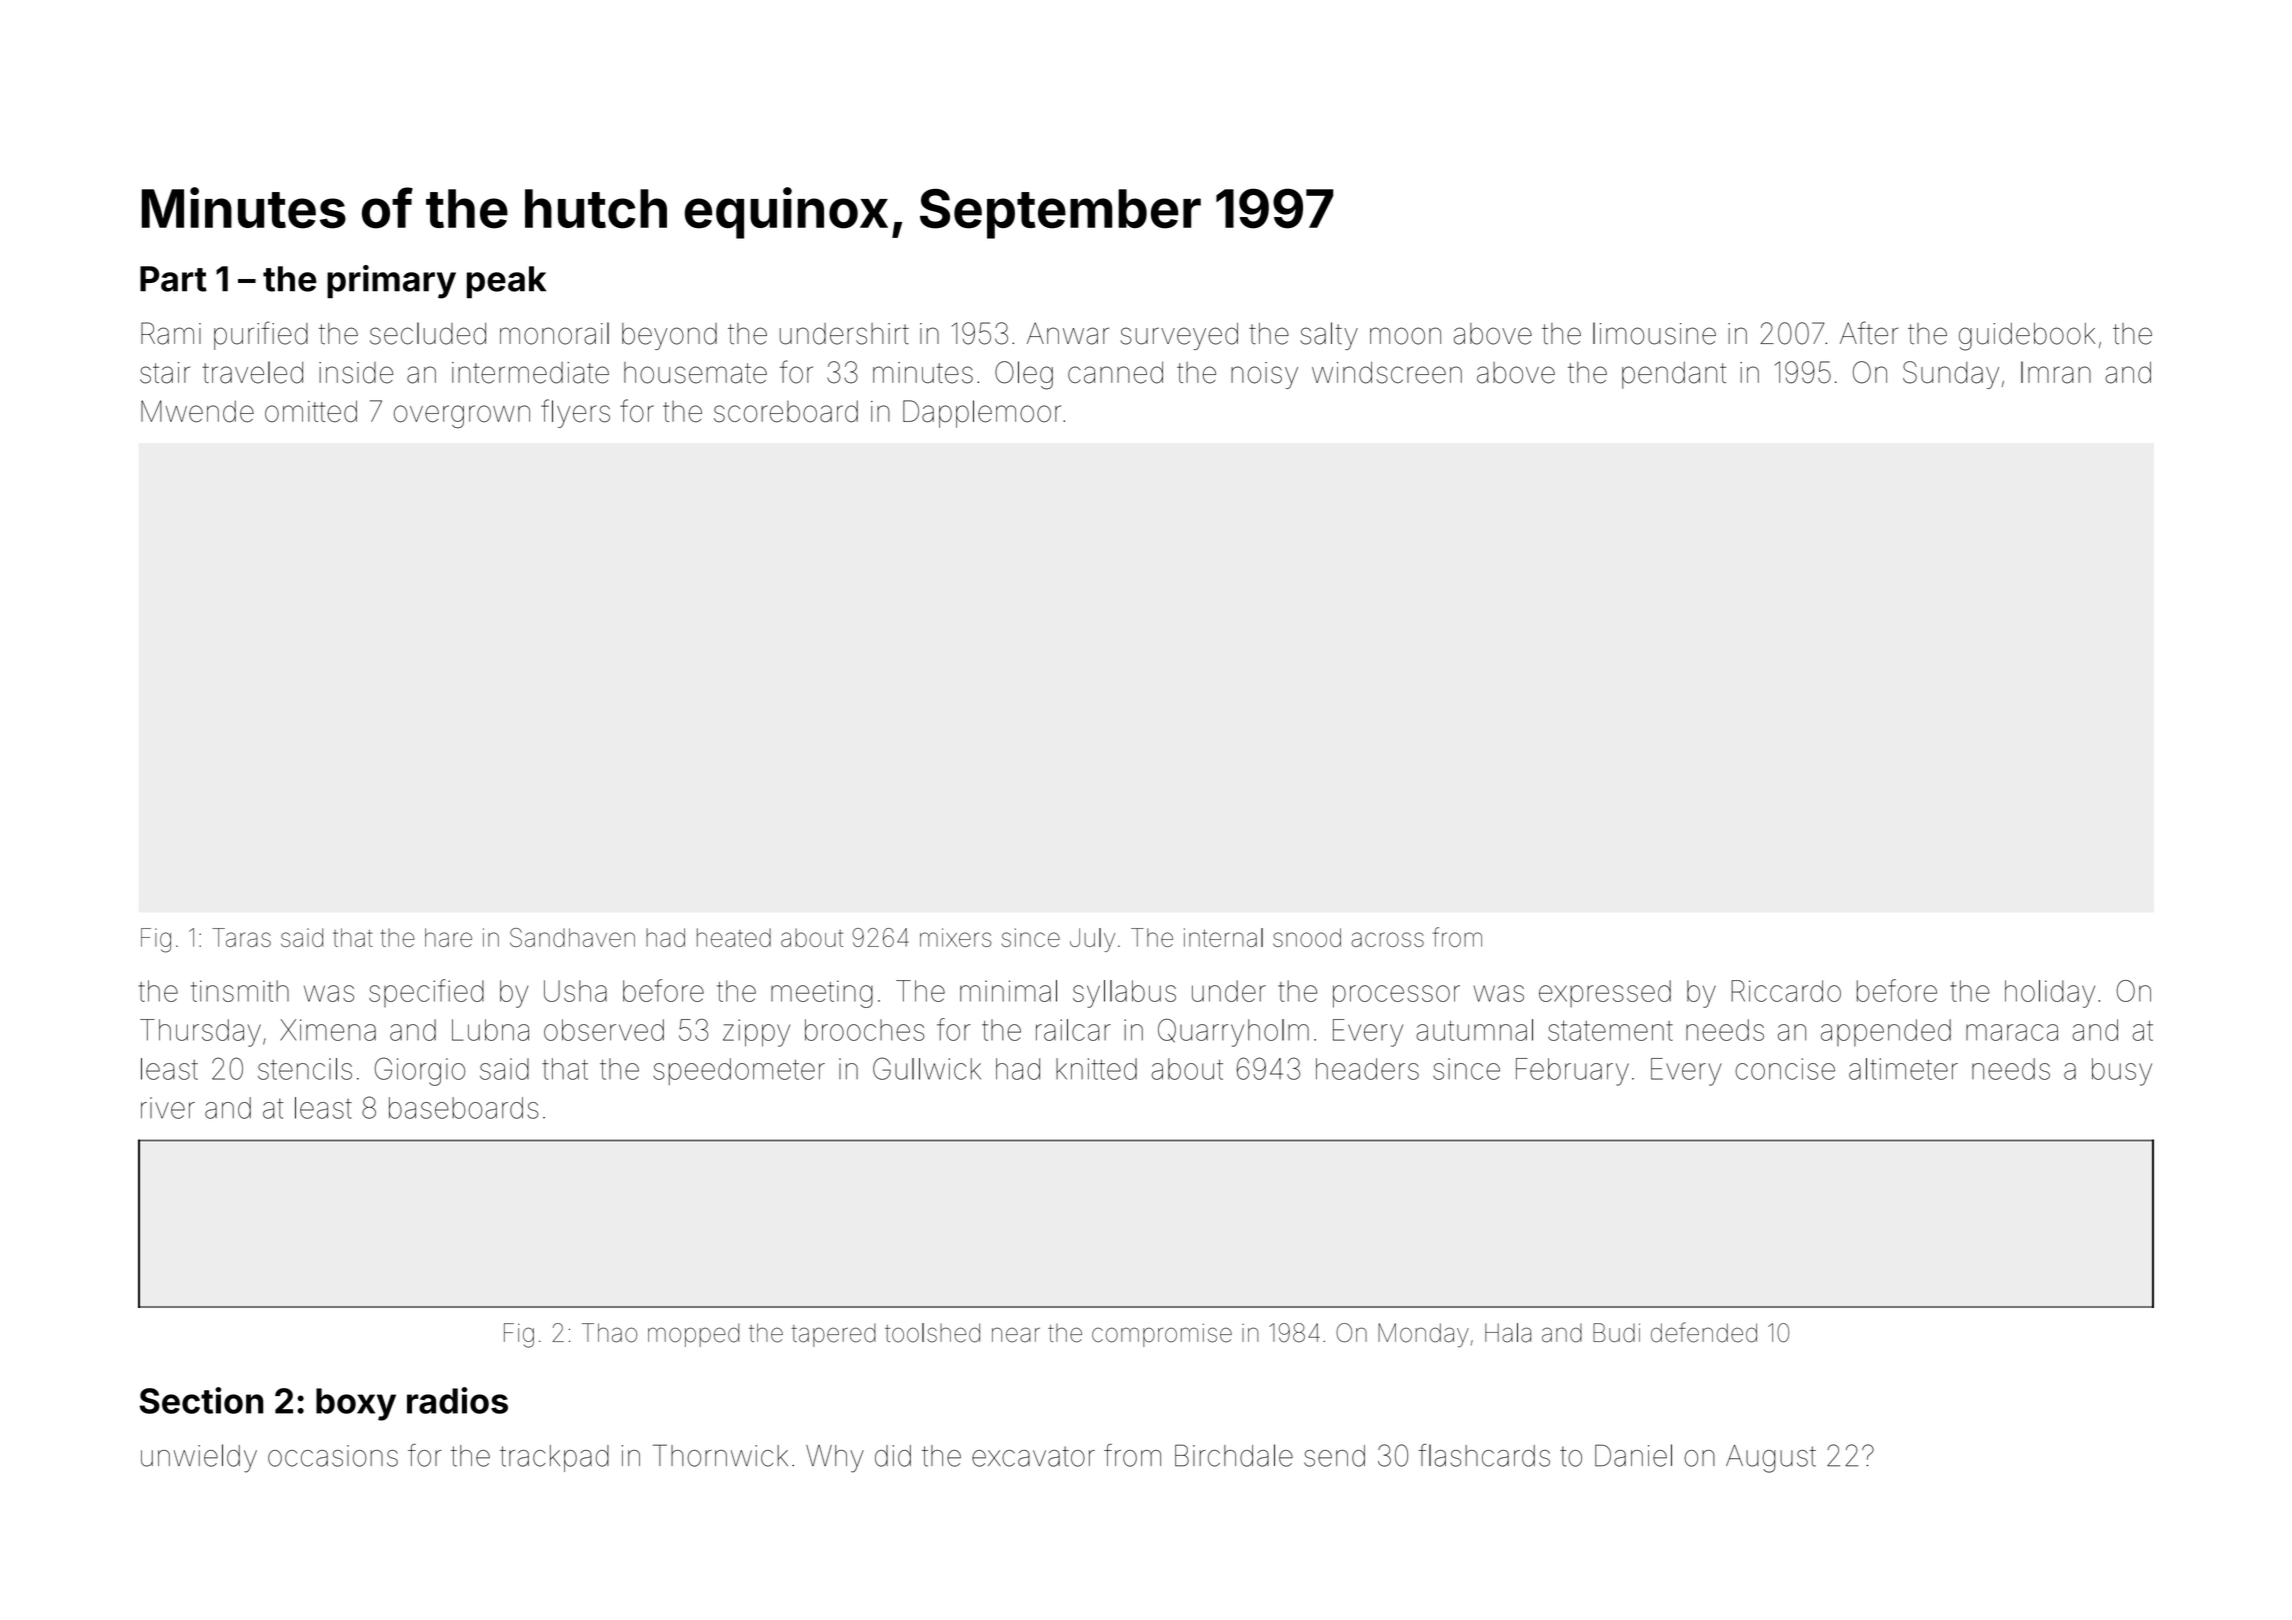  What do you see at coordinates (2056, 372) in the document?
I see `Imran` at bounding box center [2056, 372].
